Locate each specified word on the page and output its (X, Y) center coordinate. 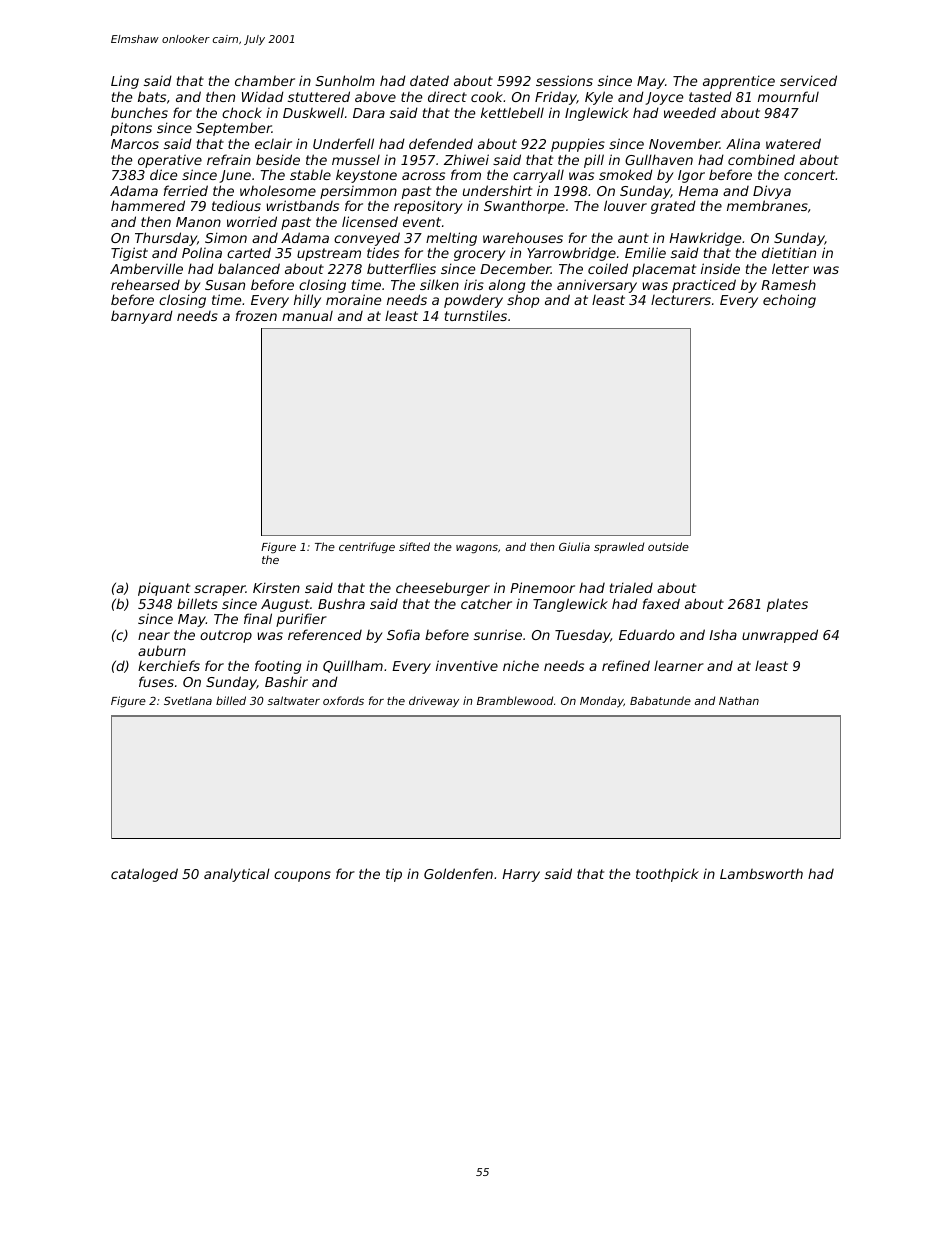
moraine (353, 299)
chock (242, 112)
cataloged (144, 875)
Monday (602, 702)
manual (307, 316)
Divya (772, 192)
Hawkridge (705, 239)
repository (428, 207)
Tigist (129, 254)
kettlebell (512, 112)
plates (787, 605)
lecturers (681, 300)
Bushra (341, 604)
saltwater (293, 700)
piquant (164, 589)
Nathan (739, 700)
